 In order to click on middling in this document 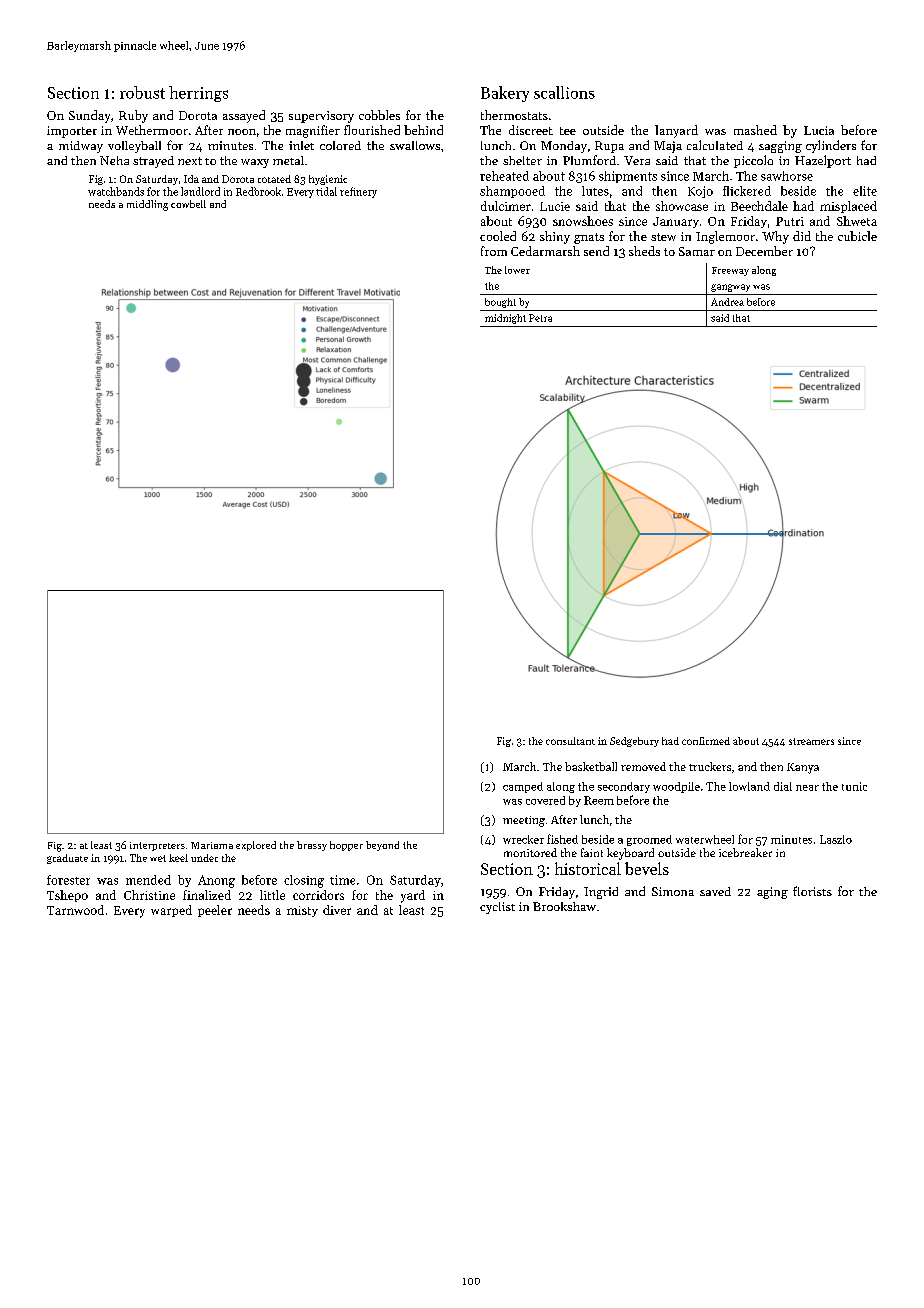, I will do `click(147, 205)`.
